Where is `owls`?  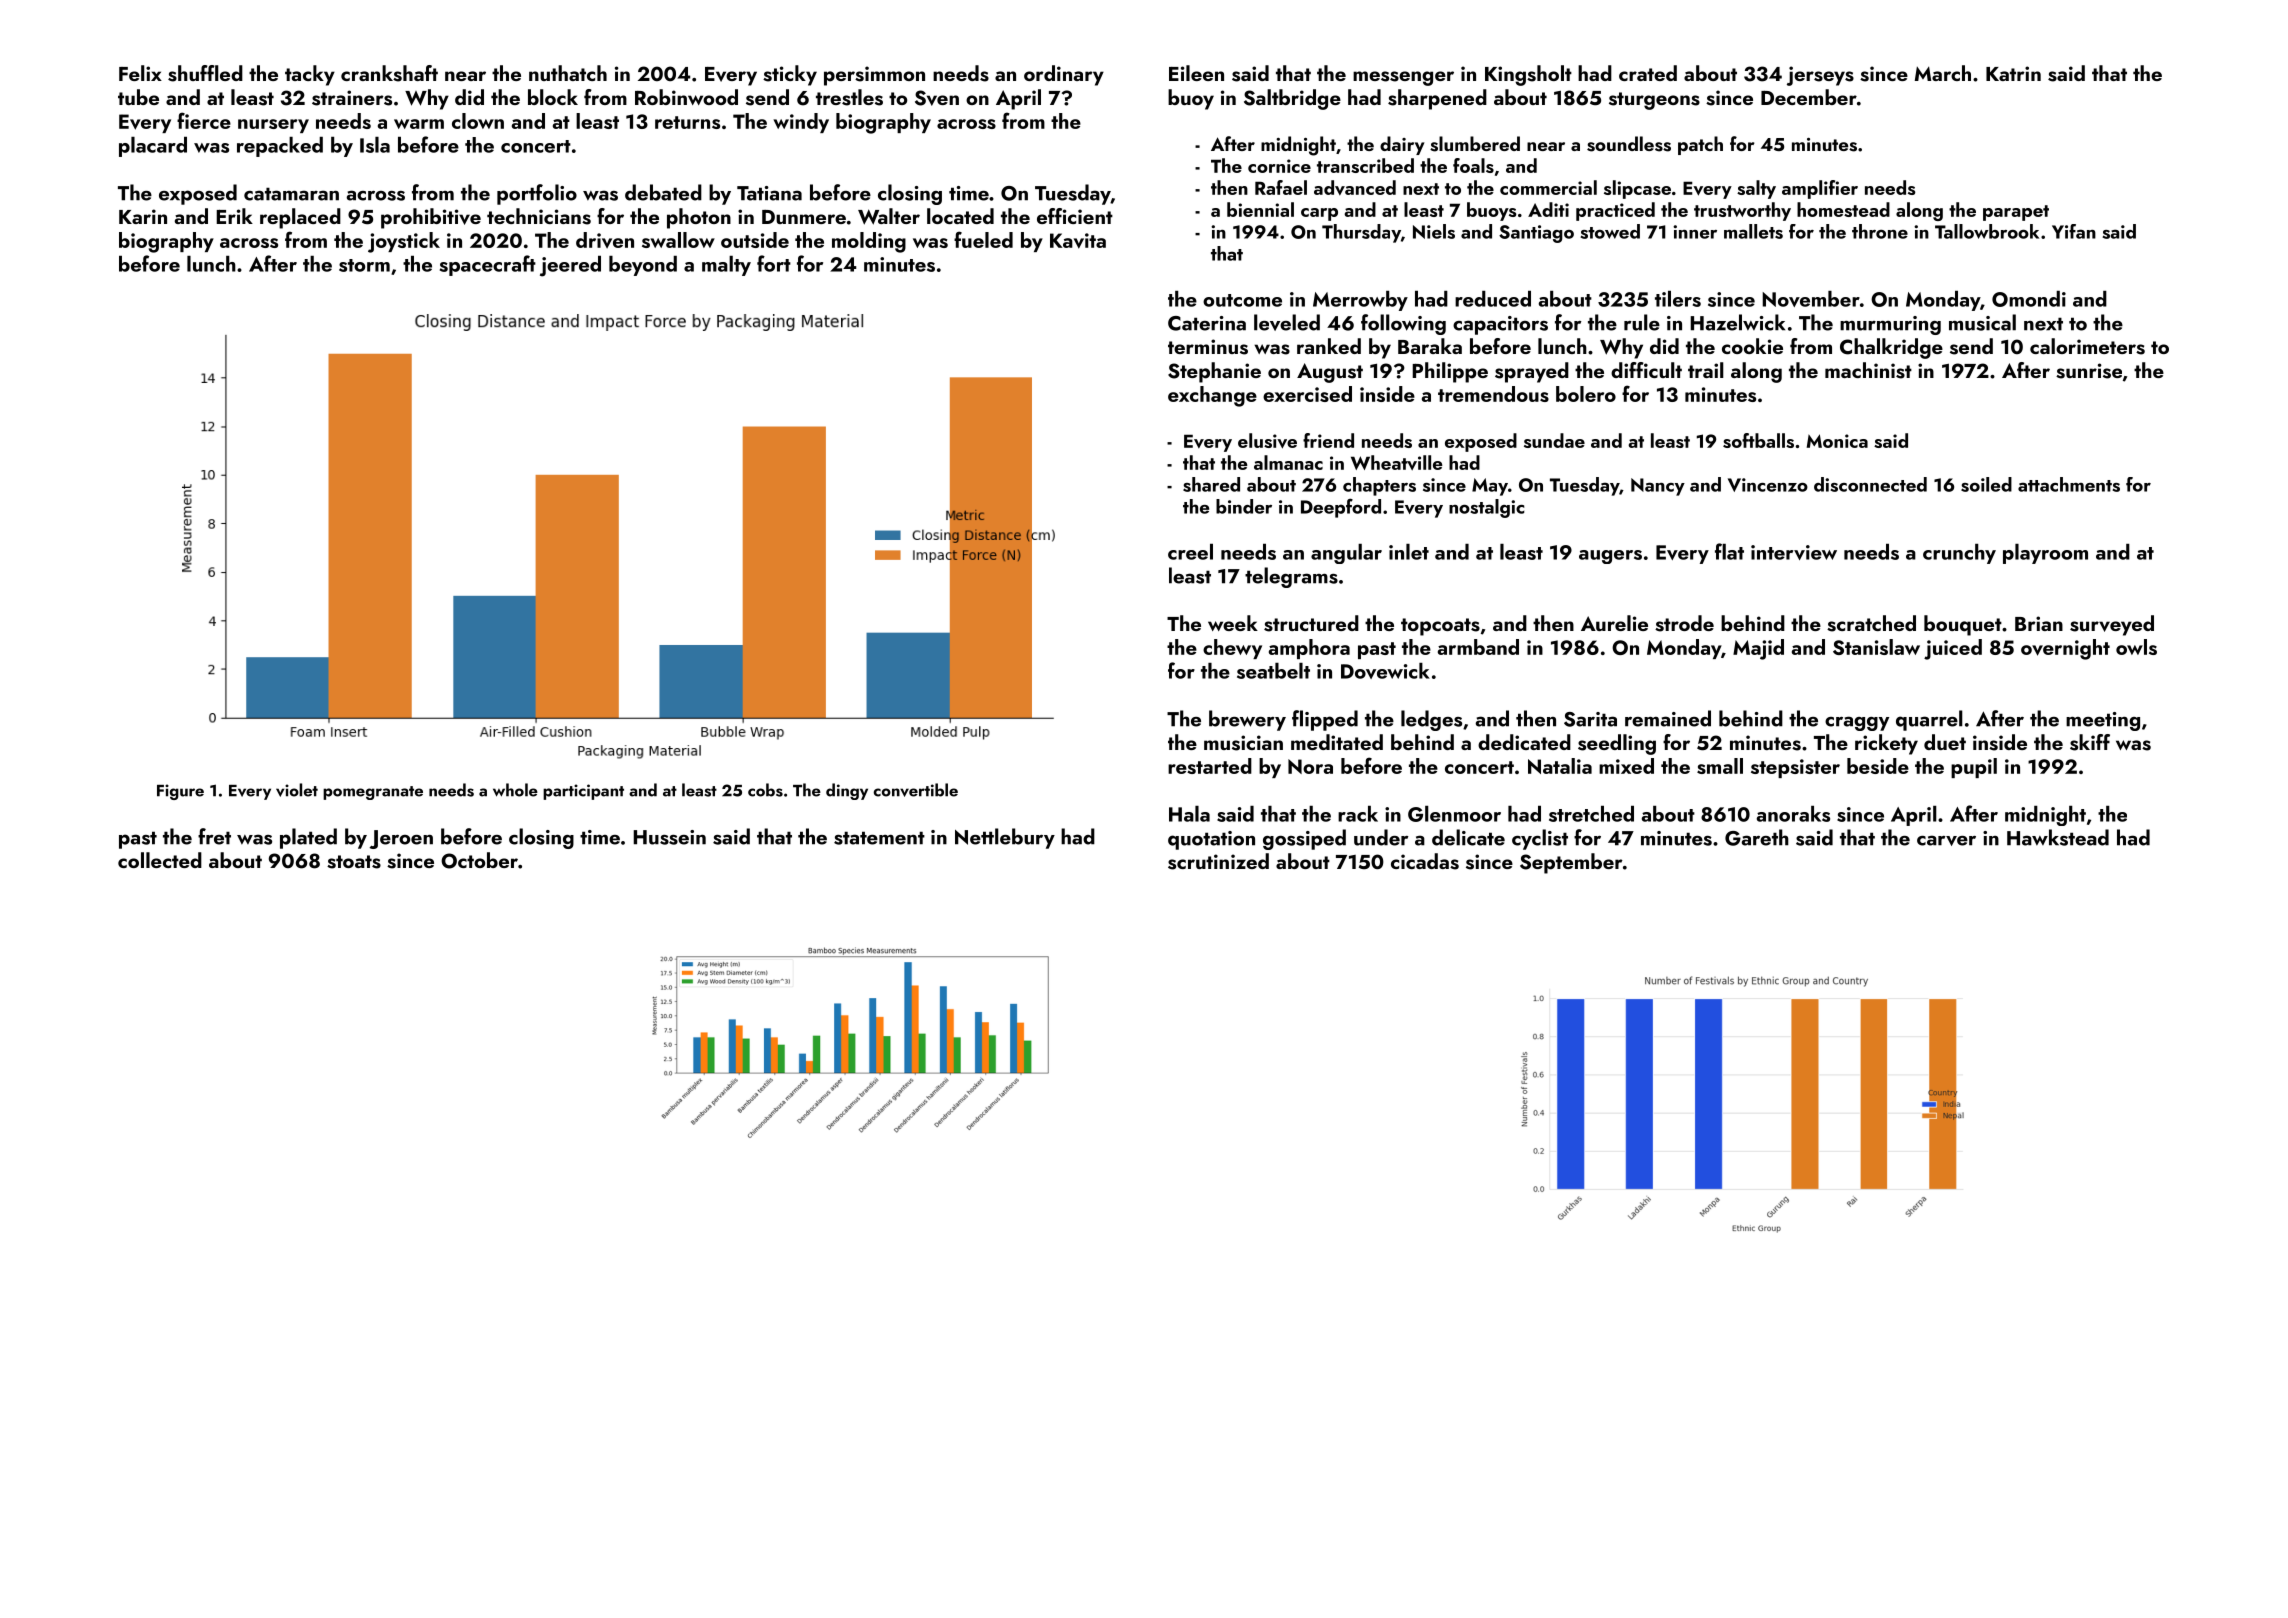 owls is located at coordinates (2136, 647).
